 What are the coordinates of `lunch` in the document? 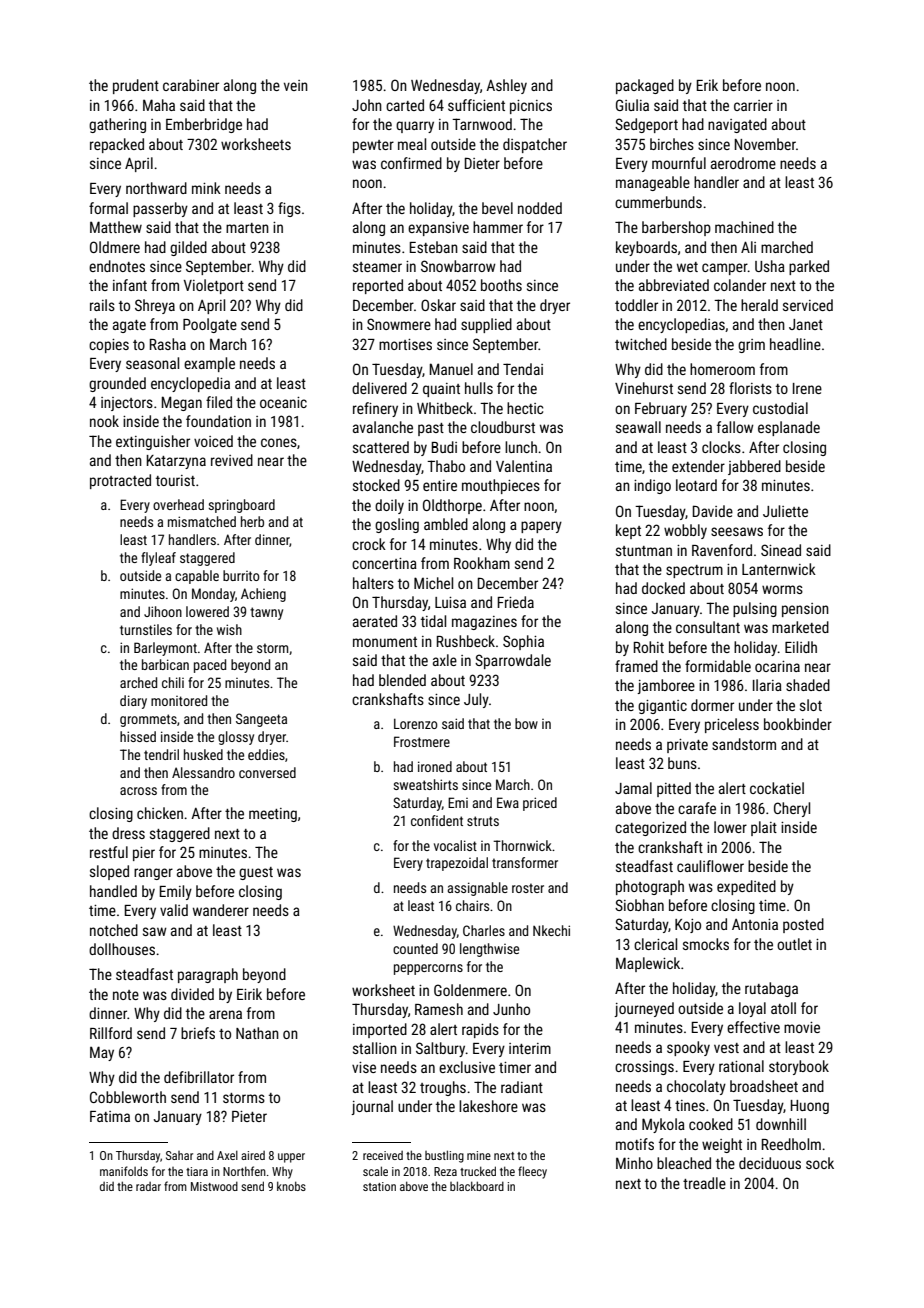 It's located at (521, 447).
